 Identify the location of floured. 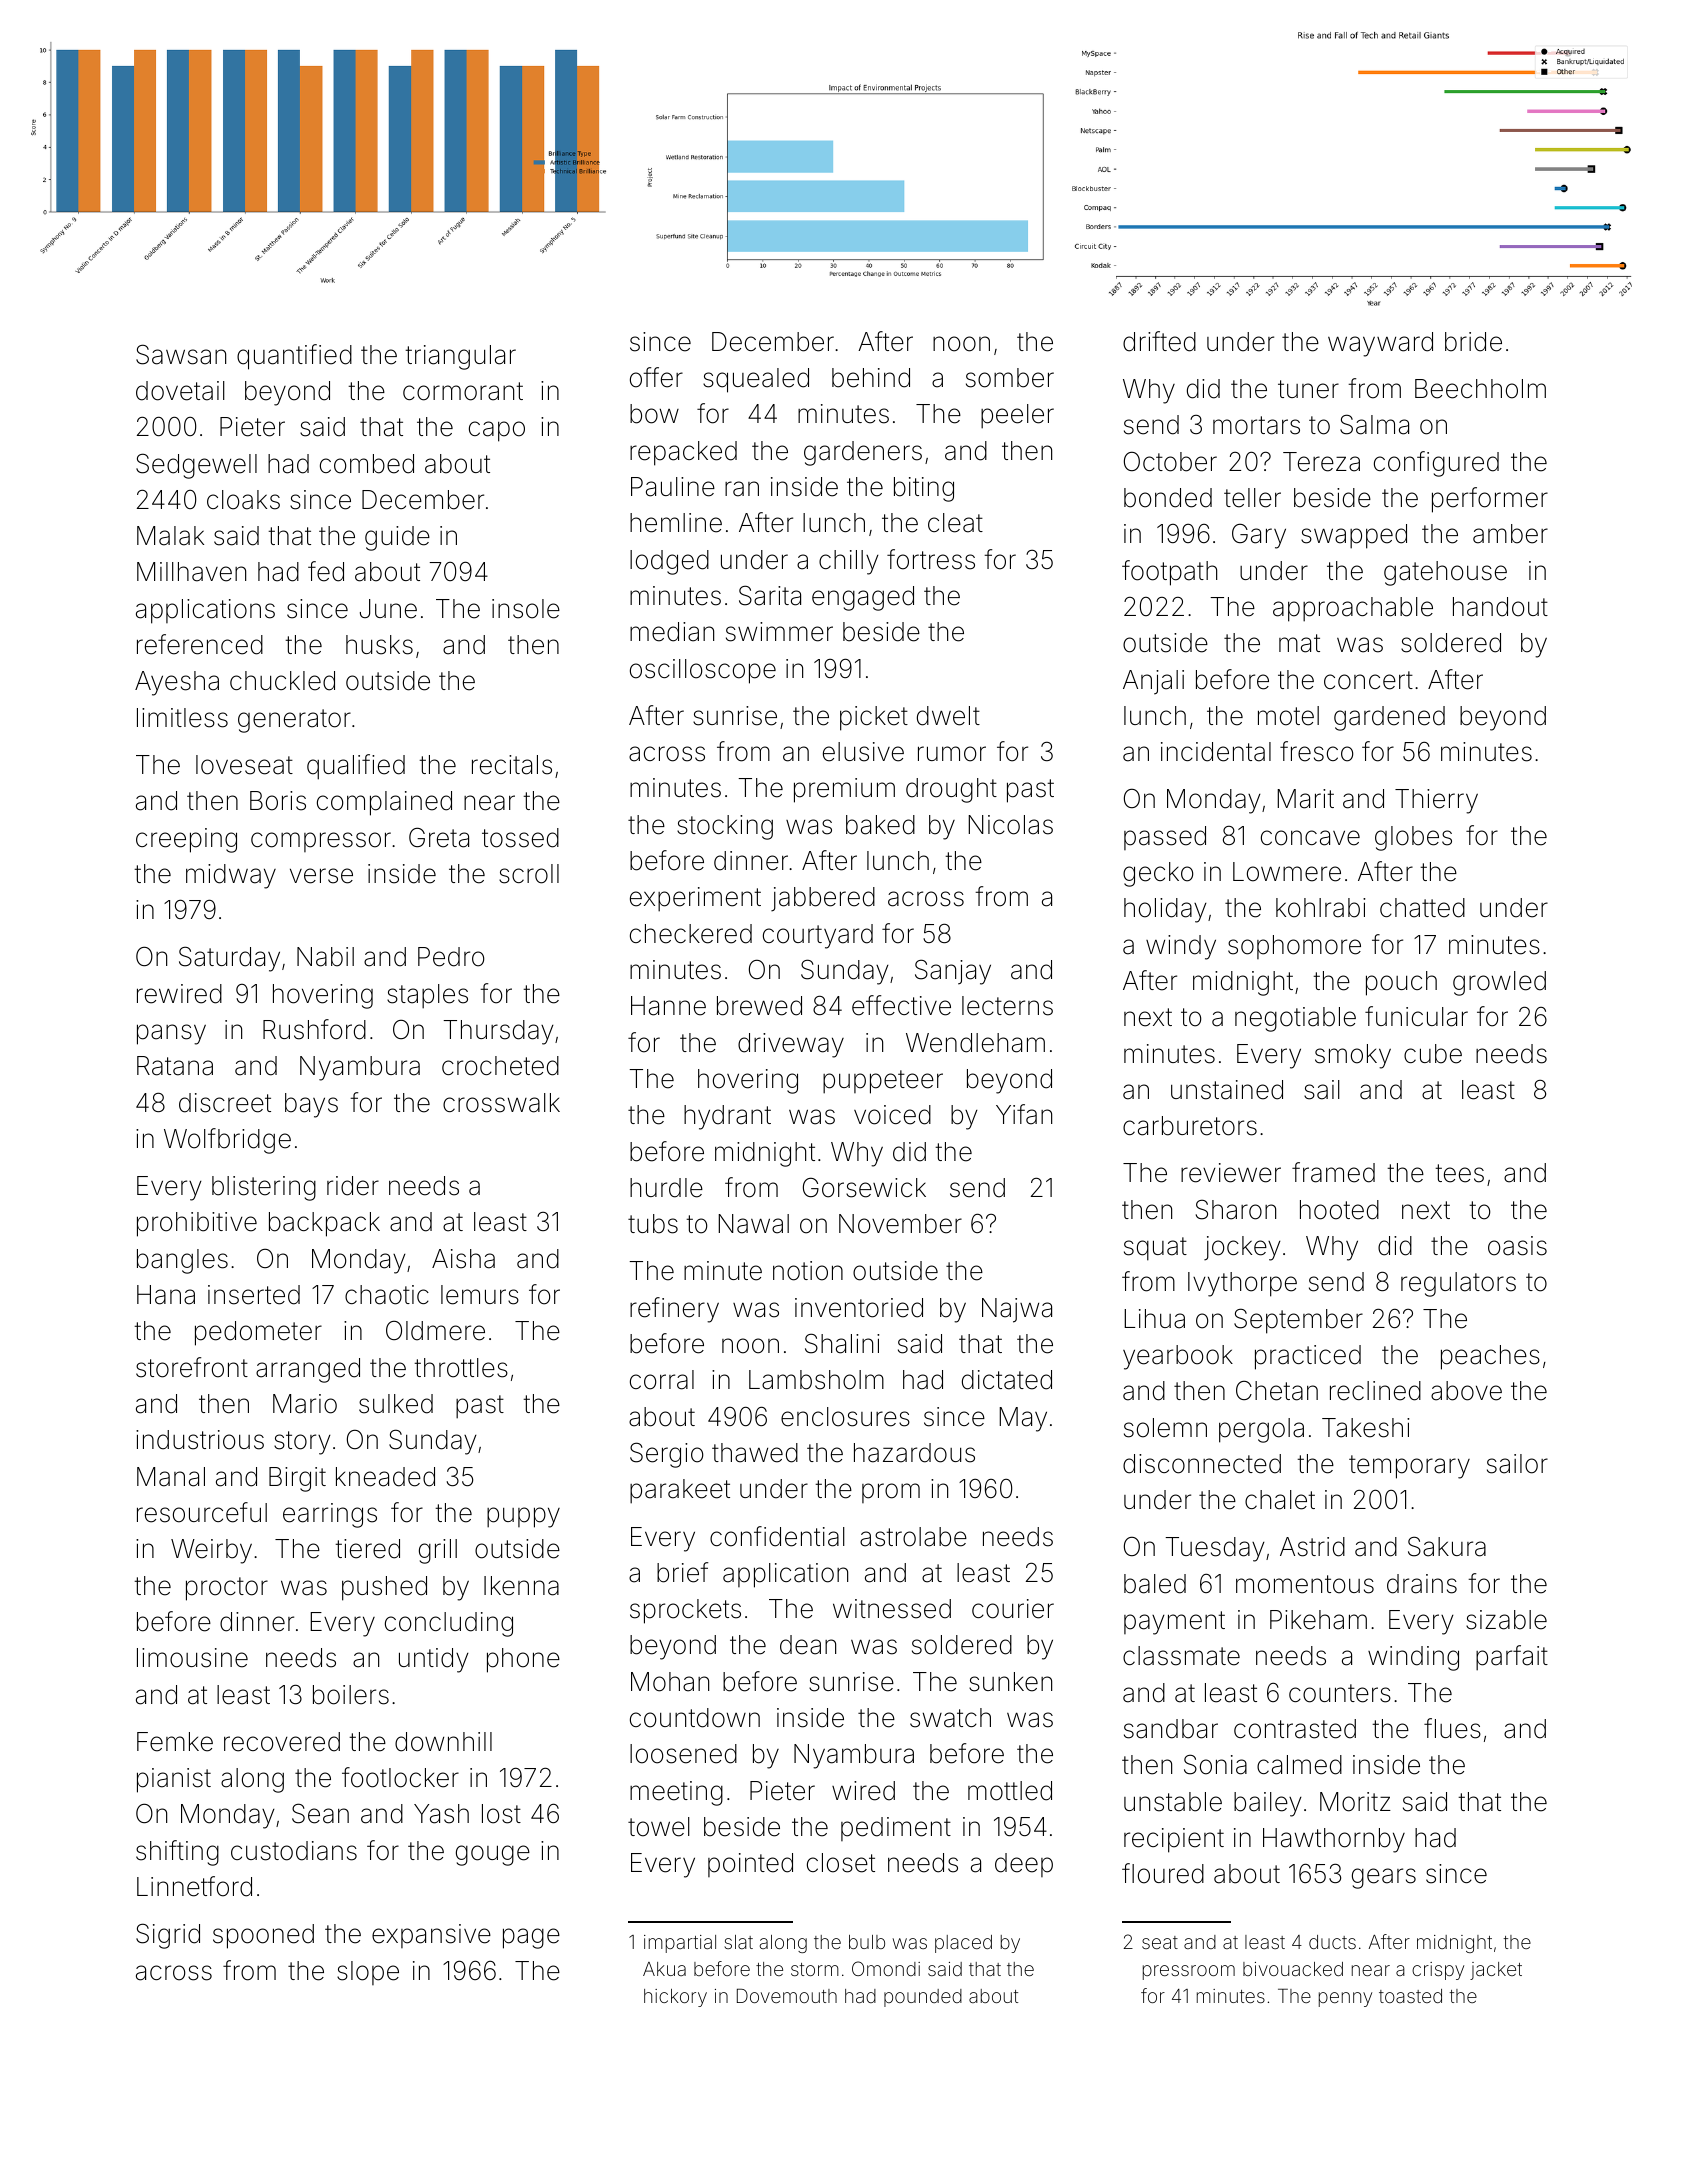
(1163, 1873).
